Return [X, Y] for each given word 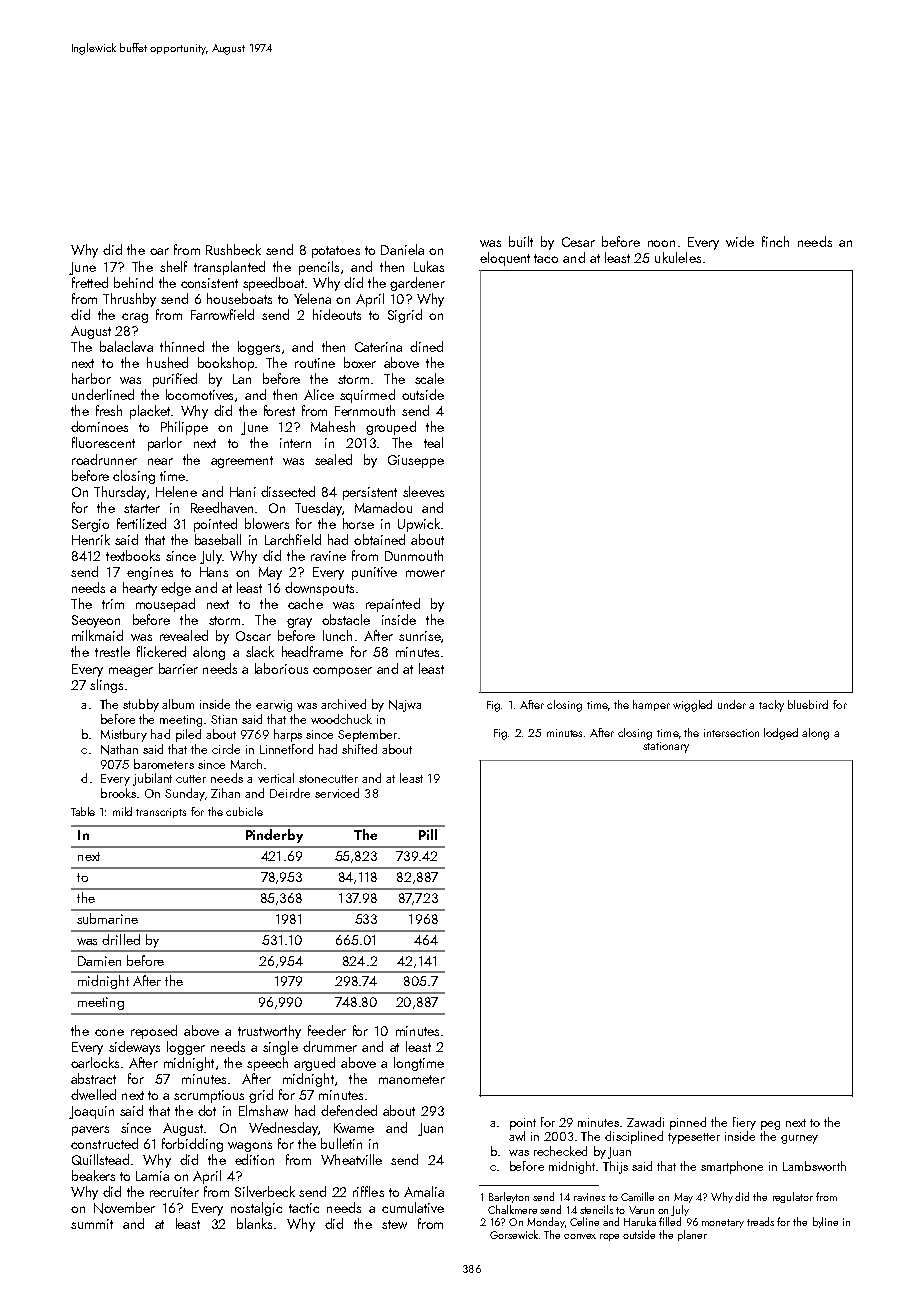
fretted [90, 282]
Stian [224, 719]
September [367, 735]
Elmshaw [263, 1110]
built [521, 241]
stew [394, 1224]
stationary [666, 747]
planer [692, 1235]
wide [740, 241]
